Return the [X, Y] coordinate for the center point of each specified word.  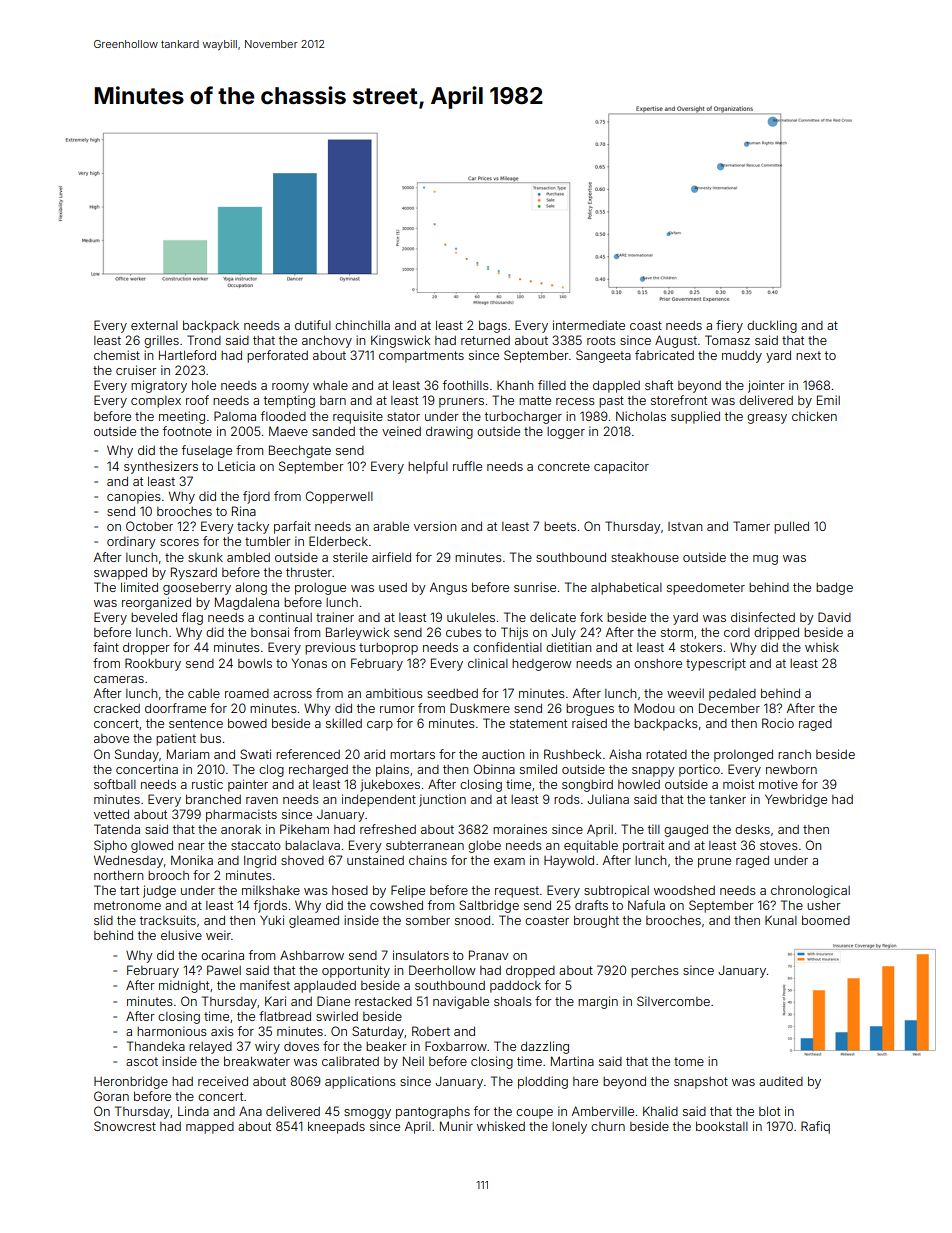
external [154, 325]
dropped [530, 971]
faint [106, 647]
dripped [776, 633]
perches [655, 972]
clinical [488, 663]
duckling [772, 326]
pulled [791, 527]
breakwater [257, 1061]
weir [218, 935]
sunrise [535, 587]
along [251, 588]
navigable [461, 1002]
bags [493, 326]
